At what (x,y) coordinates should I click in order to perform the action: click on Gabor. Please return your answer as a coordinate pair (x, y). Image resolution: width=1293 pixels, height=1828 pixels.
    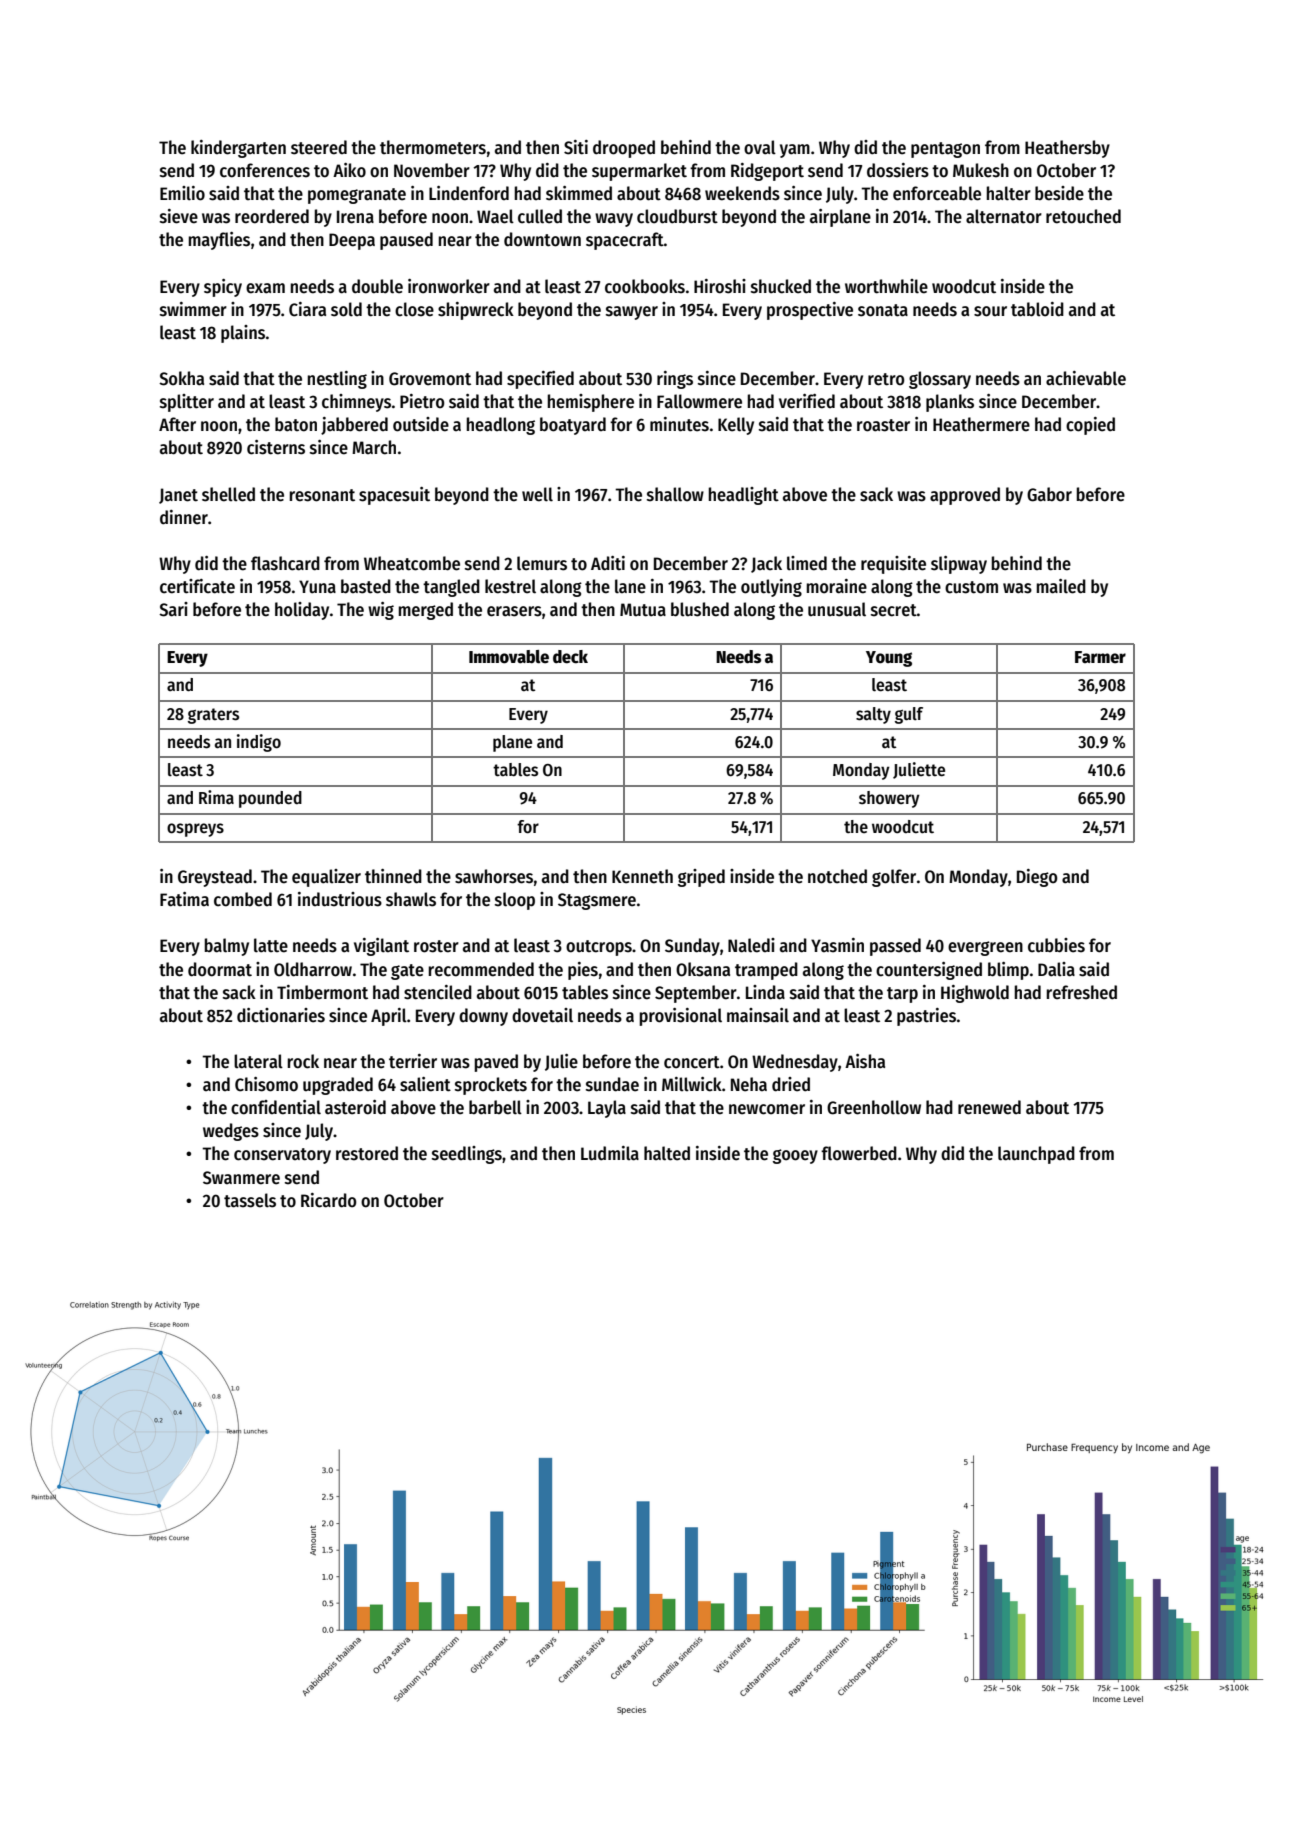
    Looking at the image, I should click on (1049, 494).
